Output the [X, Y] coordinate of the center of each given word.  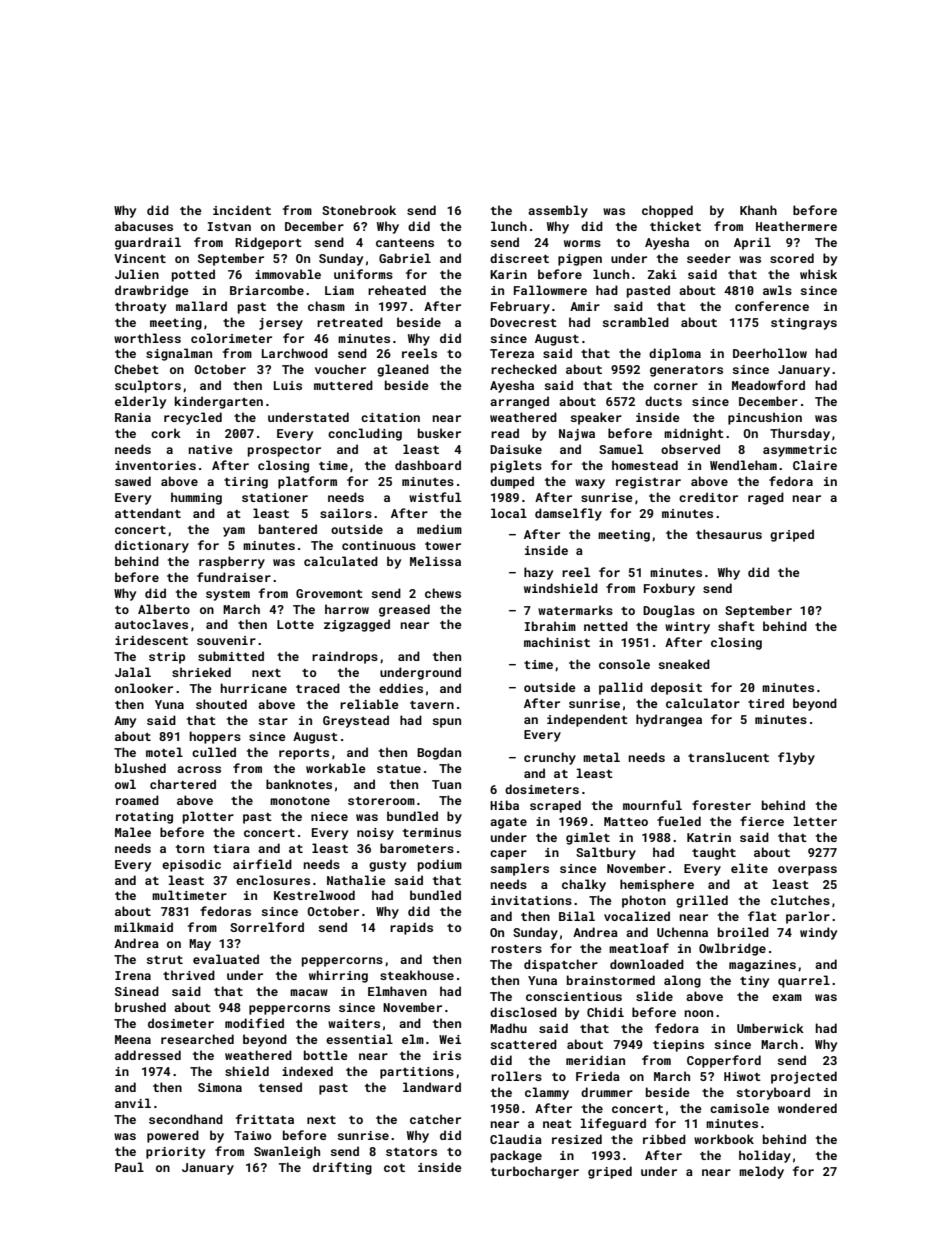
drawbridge [152, 291]
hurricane [254, 688]
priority [175, 1153]
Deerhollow [770, 353]
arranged [519, 402]
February [520, 307]
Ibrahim [550, 626]
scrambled [636, 322]
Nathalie [356, 880]
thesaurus [729, 534]
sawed [133, 481]
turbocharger [535, 1172]
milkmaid [143, 927]
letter [815, 821]
